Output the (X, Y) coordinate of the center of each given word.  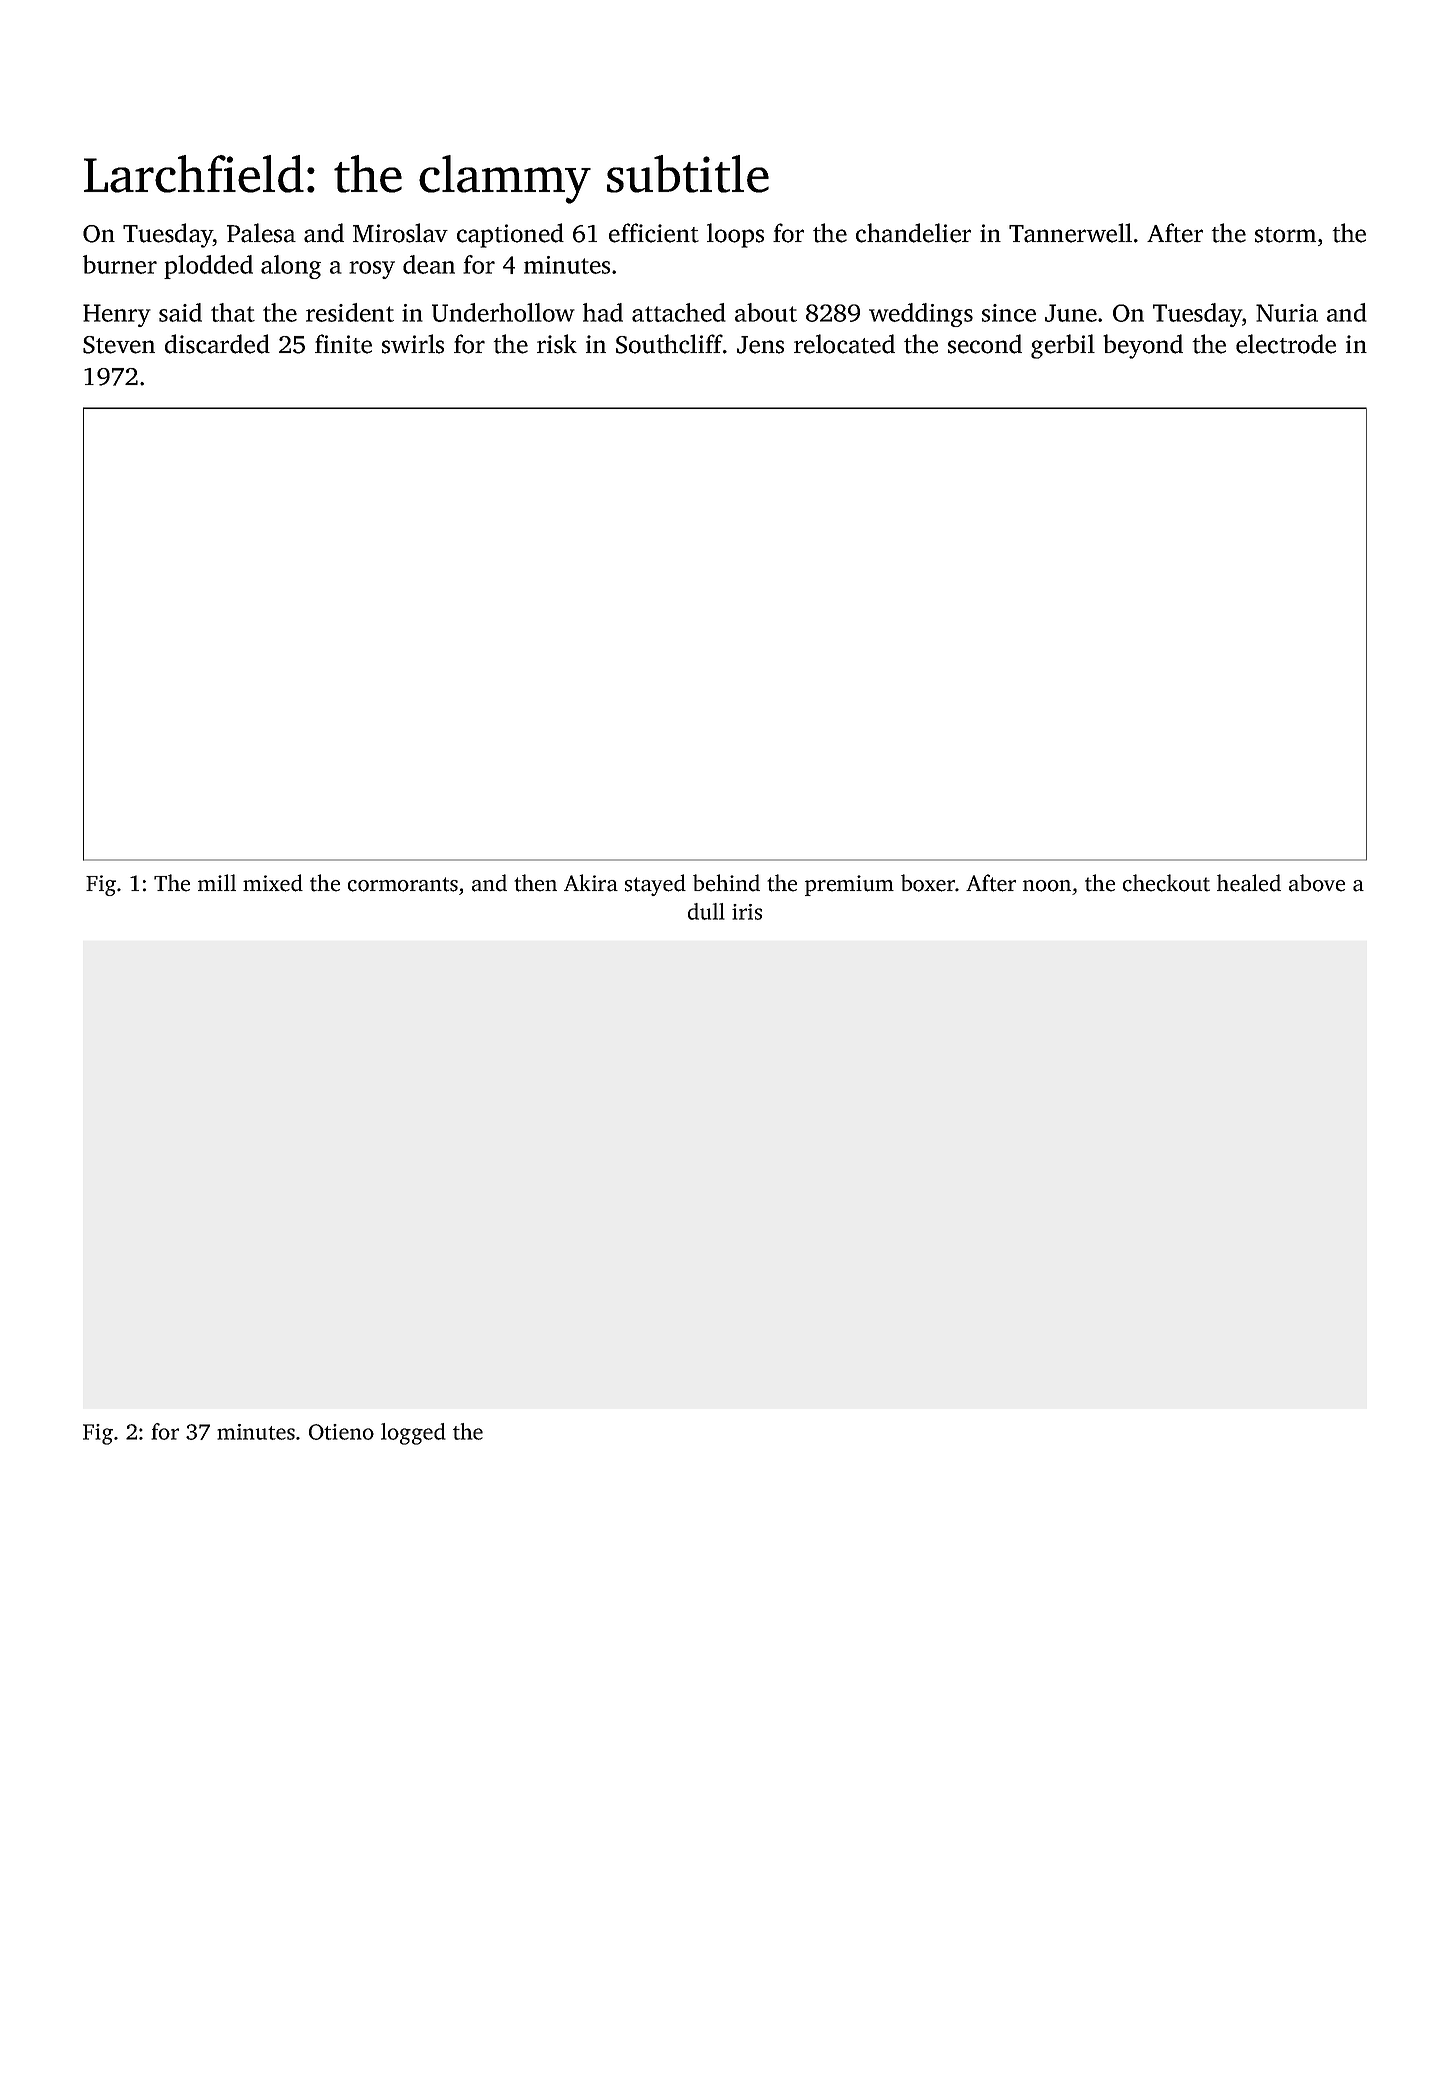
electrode (1286, 344)
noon (1047, 886)
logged (413, 1434)
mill (217, 882)
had (603, 312)
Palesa (261, 233)
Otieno (341, 1432)
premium (849, 885)
